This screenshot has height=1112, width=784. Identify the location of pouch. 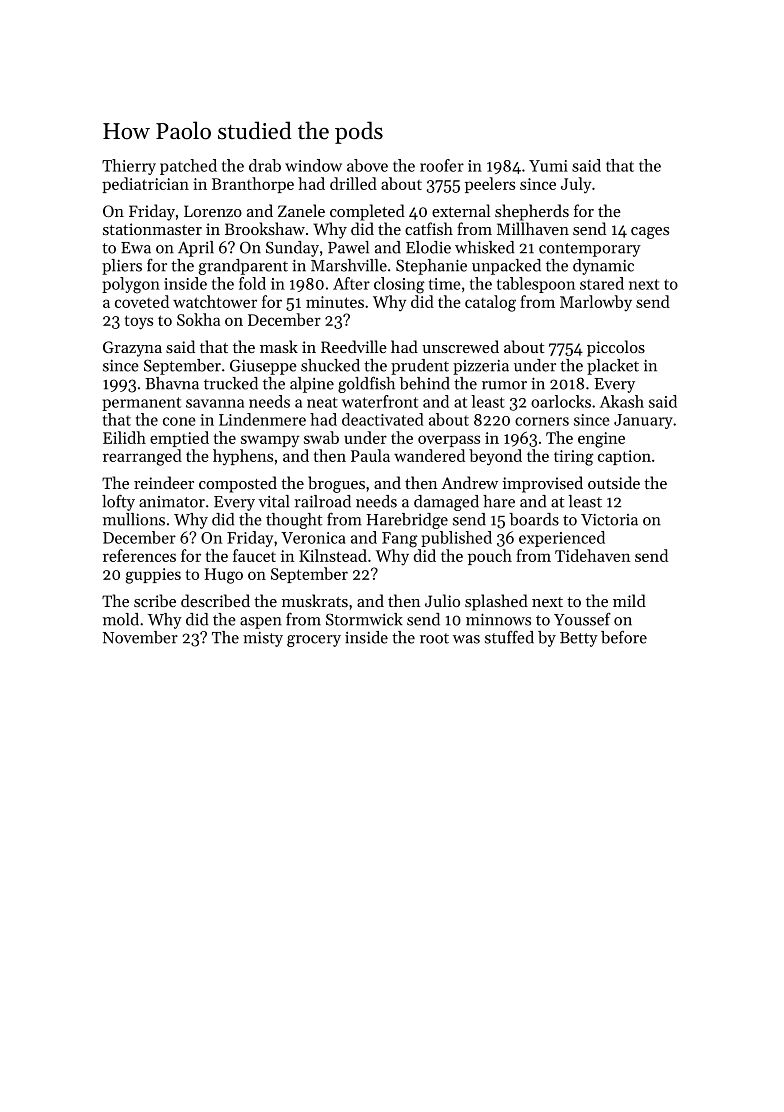
(490, 557).
